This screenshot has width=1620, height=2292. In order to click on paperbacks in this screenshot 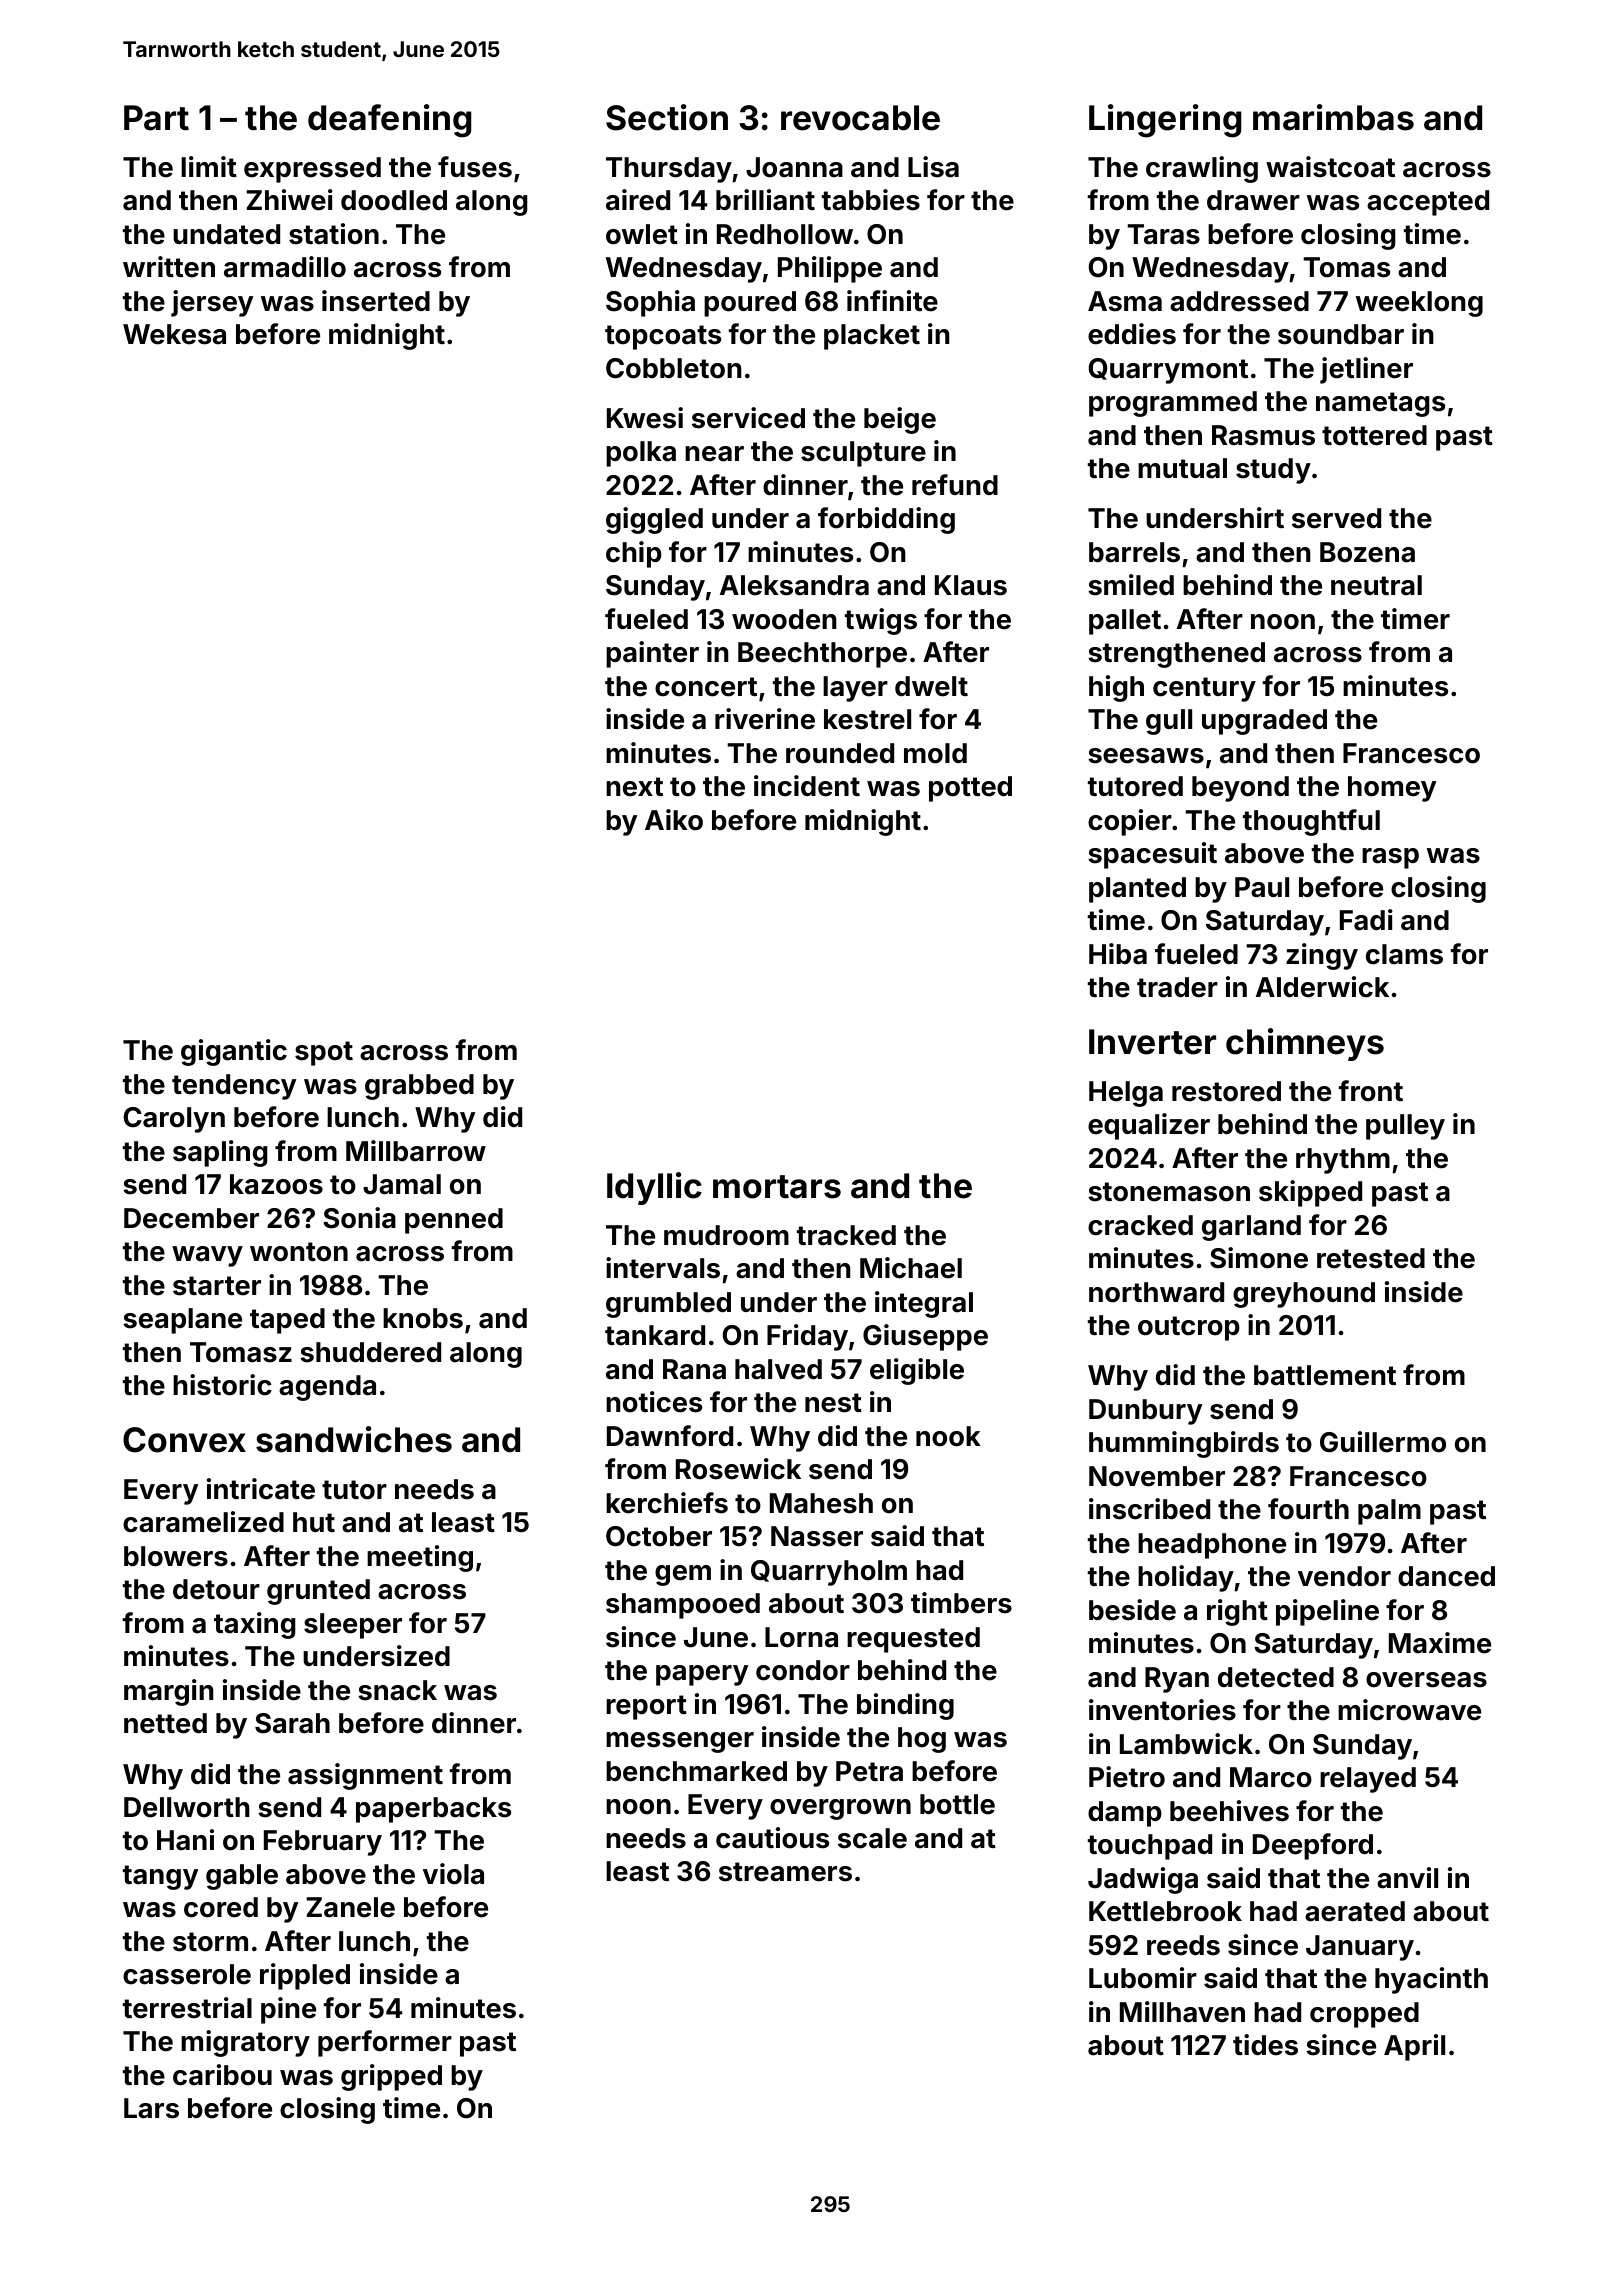, I will do `click(433, 1810)`.
